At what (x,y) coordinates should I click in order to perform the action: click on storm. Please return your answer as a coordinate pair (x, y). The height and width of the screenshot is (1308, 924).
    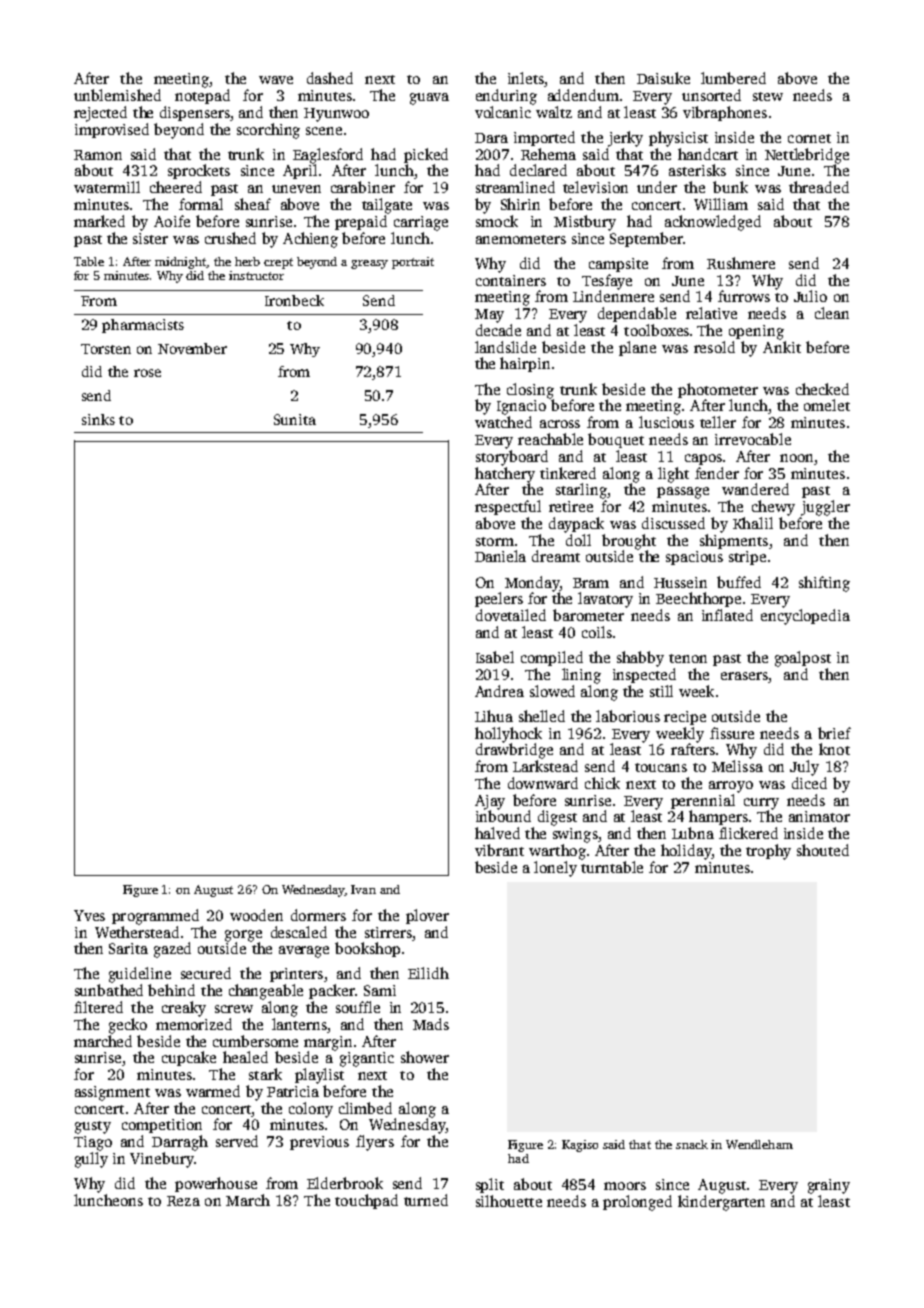
    Looking at the image, I should click on (495, 541).
